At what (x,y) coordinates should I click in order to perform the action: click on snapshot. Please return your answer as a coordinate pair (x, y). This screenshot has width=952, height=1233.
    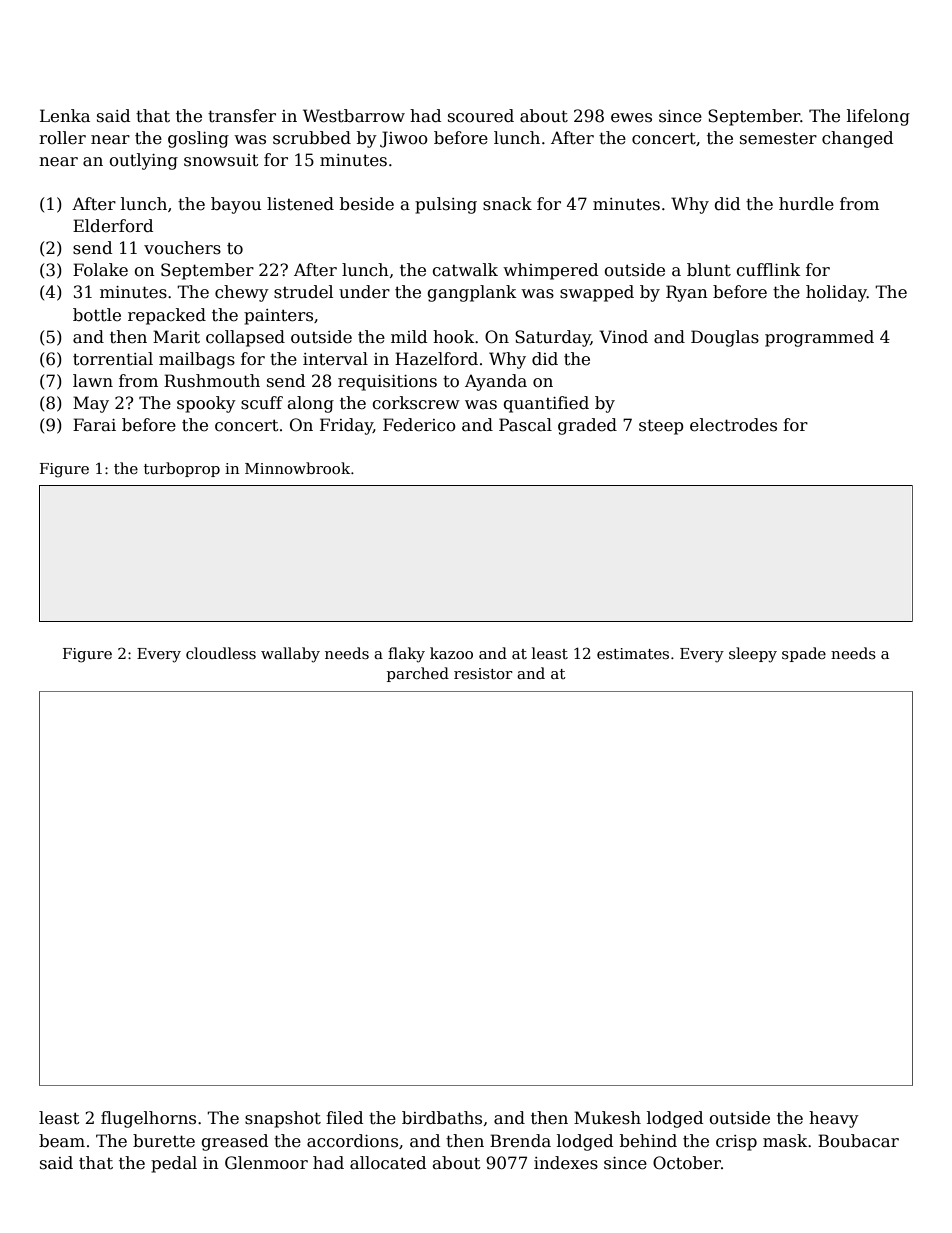
    Looking at the image, I should click on (283, 1119).
